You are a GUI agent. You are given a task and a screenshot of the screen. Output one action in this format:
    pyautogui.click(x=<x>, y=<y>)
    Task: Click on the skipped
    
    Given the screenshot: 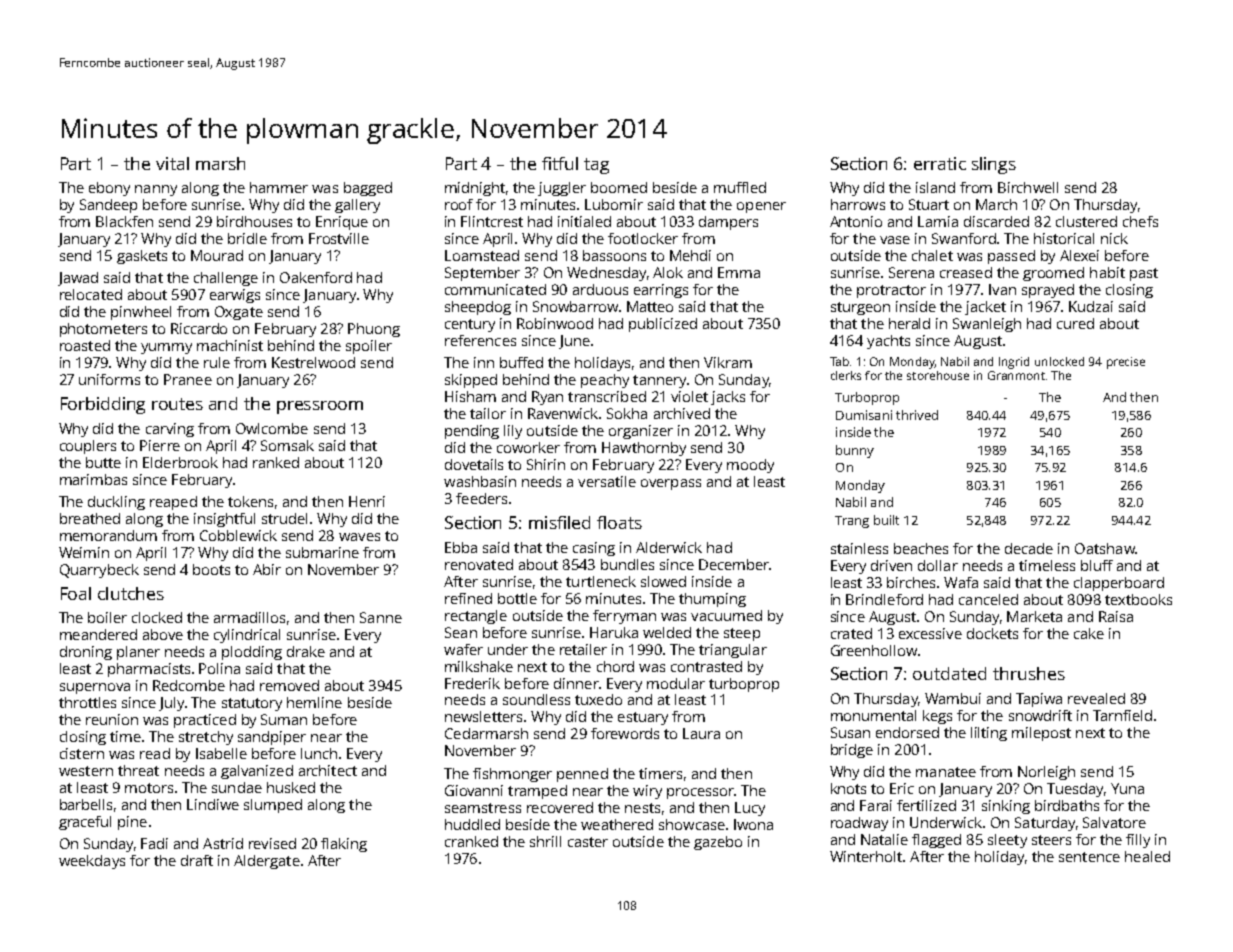 What is the action you would take?
    pyautogui.click(x=471, y=381)
